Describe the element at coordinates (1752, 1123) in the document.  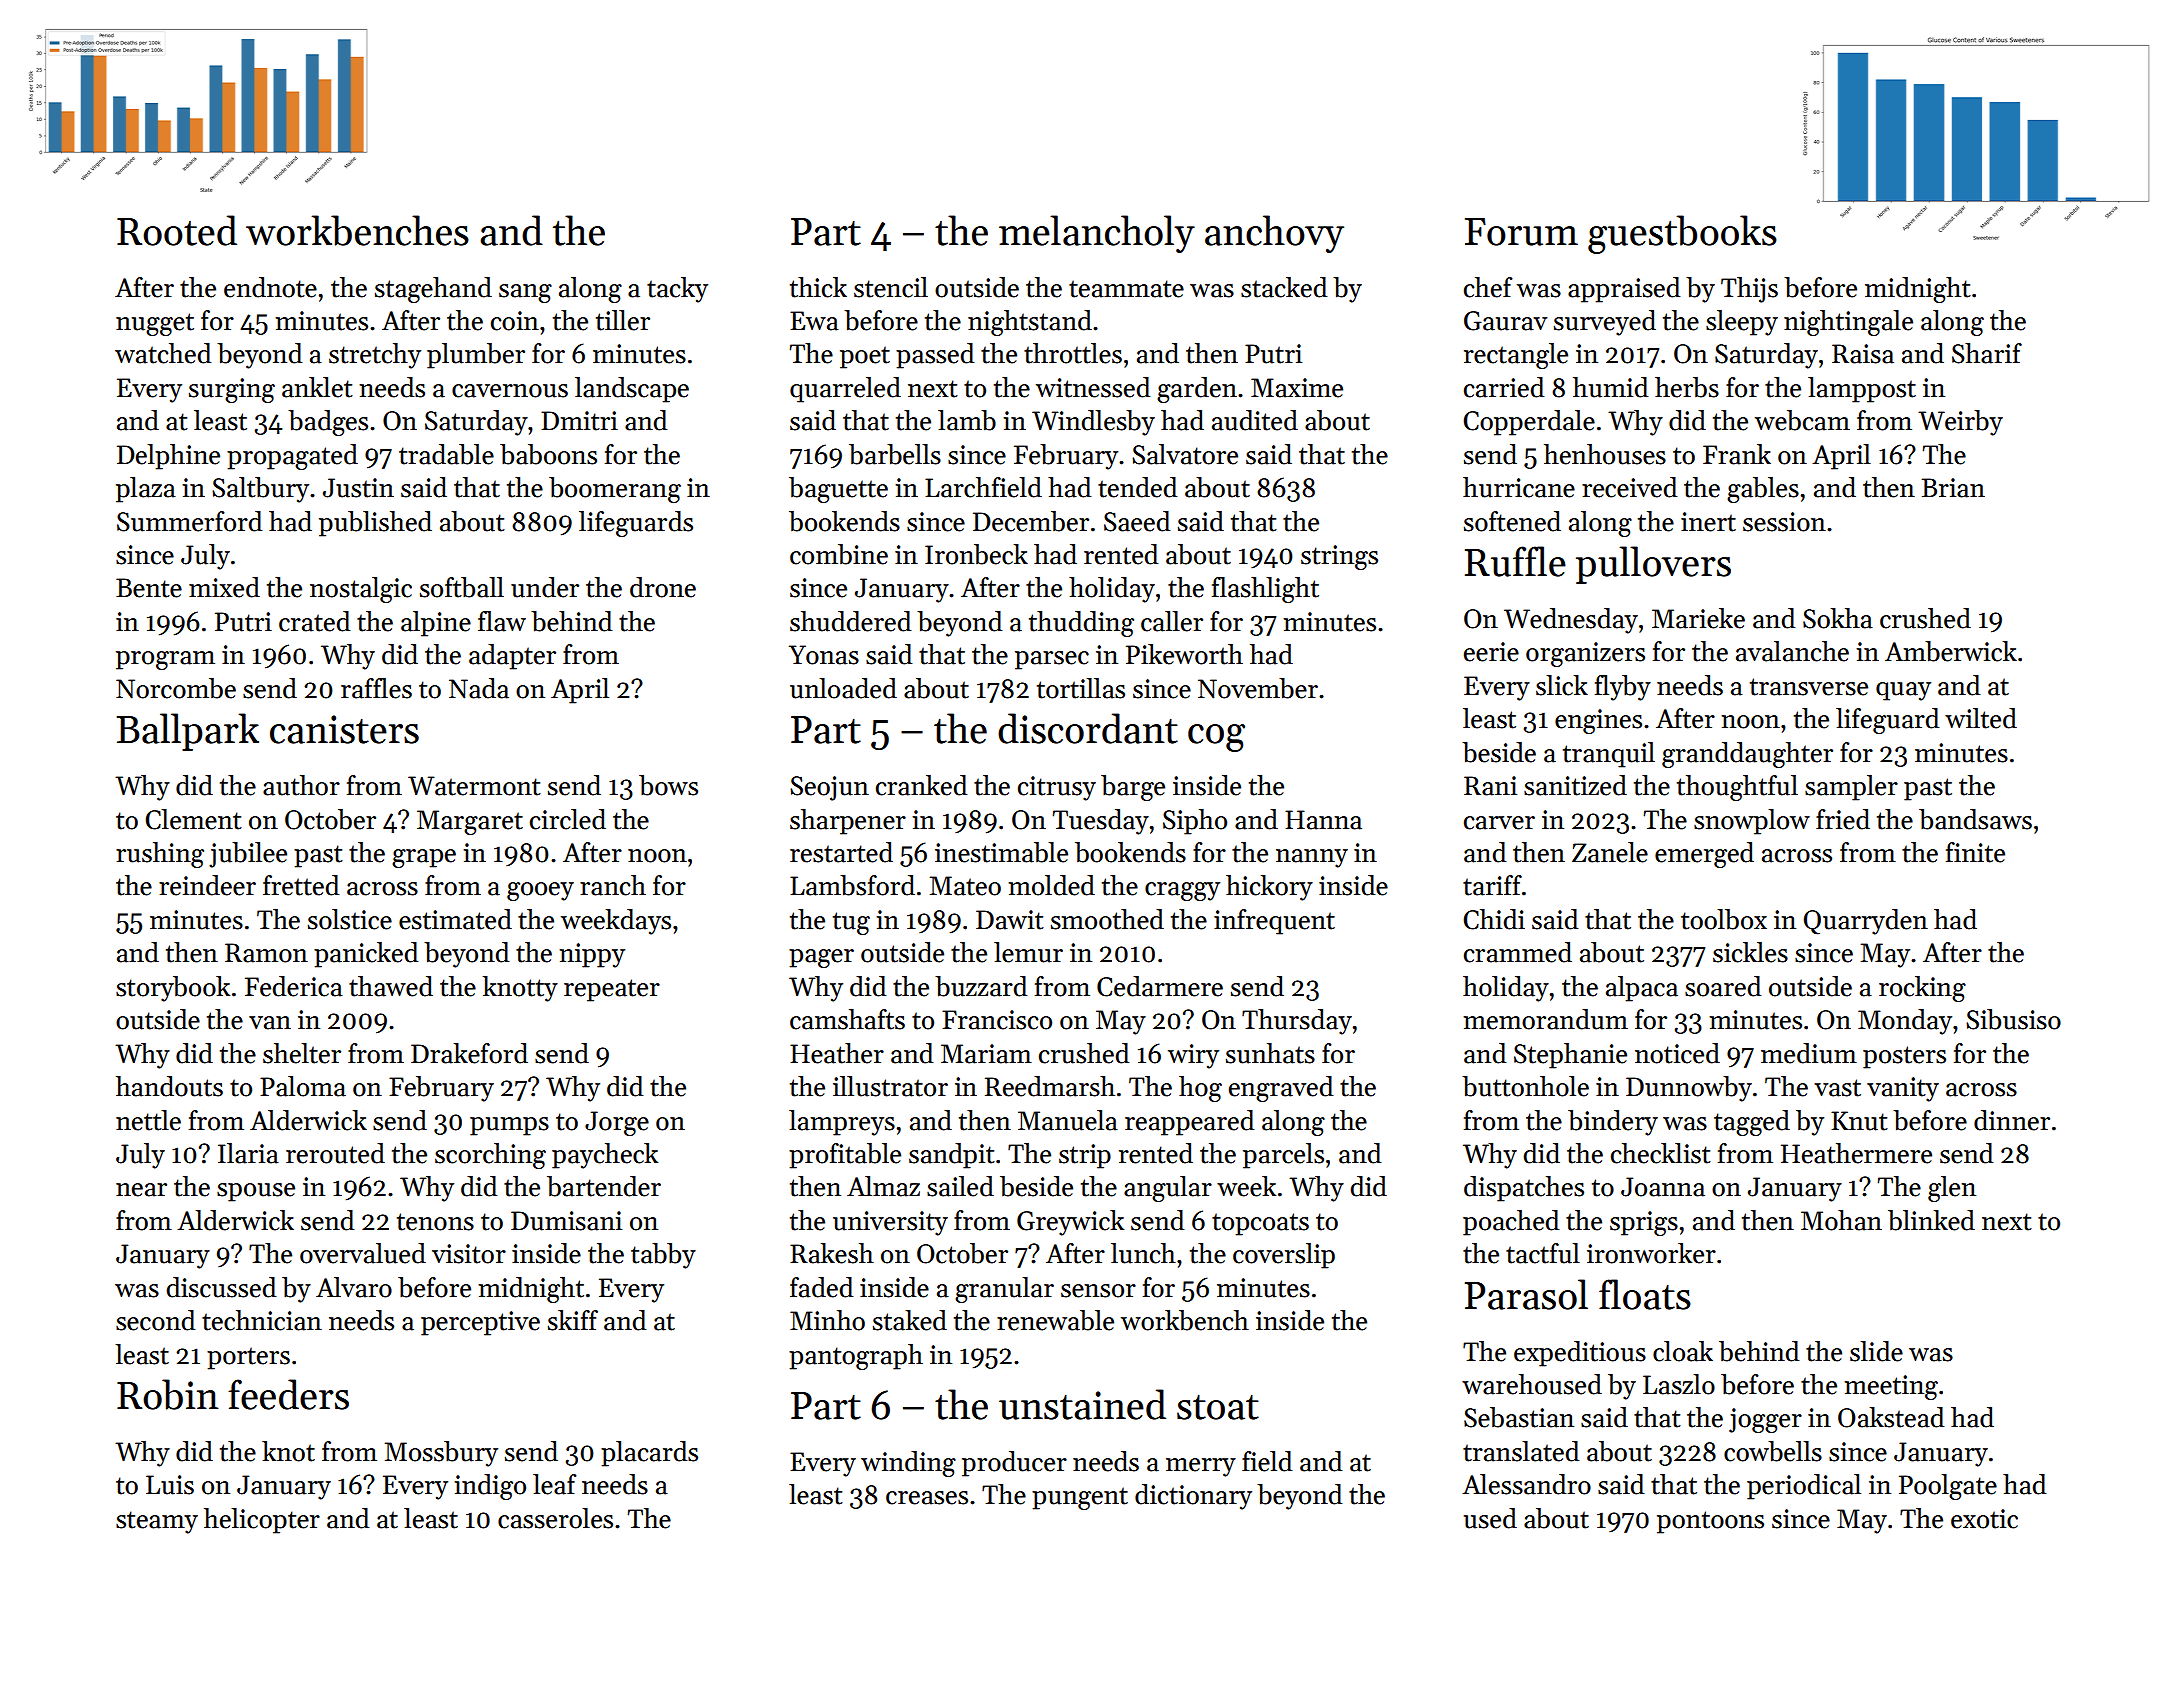
I see `tagged` at that location.
